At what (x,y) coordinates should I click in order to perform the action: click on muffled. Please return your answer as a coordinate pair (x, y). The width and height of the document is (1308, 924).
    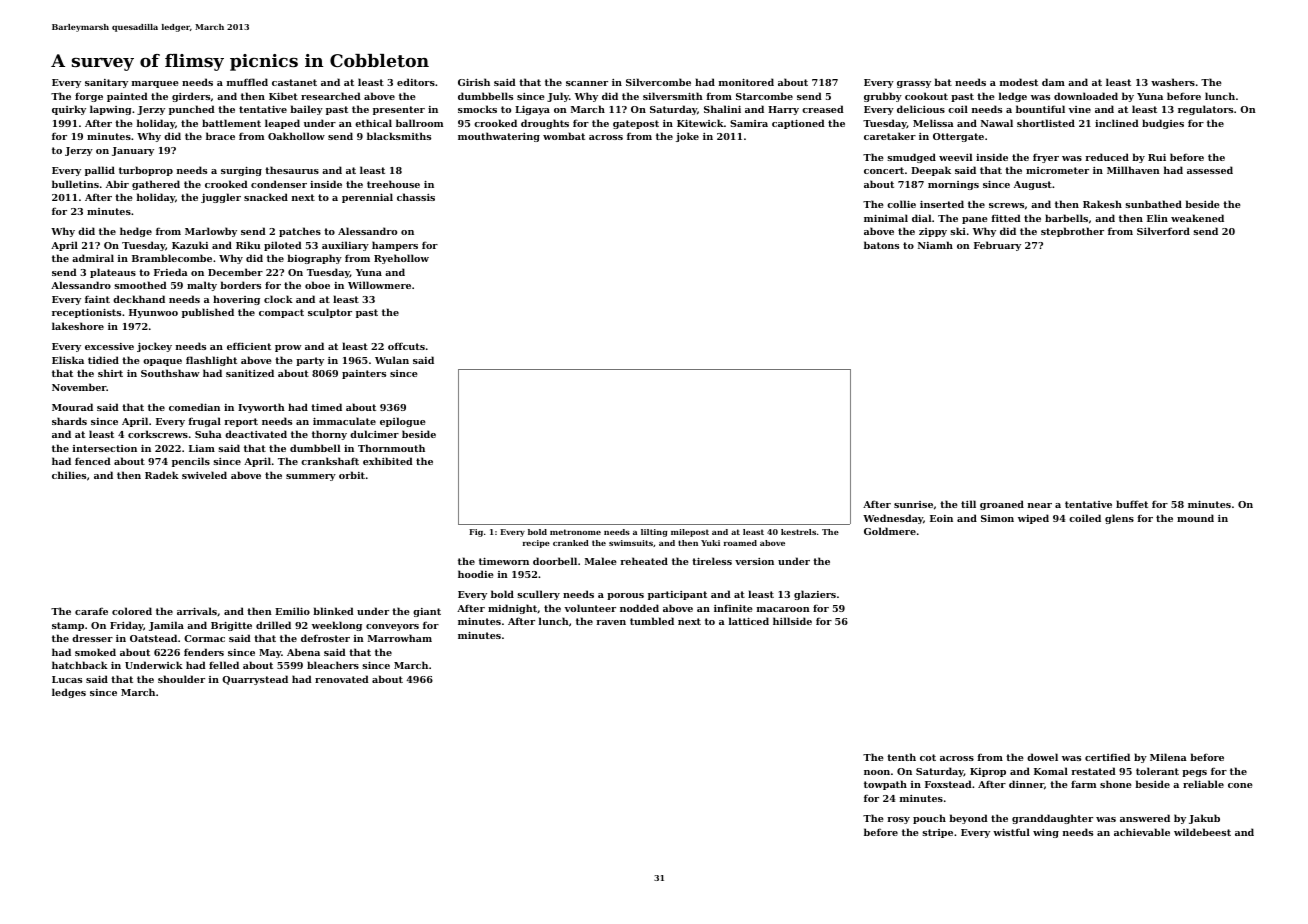
    Looking at the image, I should click on (247, 82).
